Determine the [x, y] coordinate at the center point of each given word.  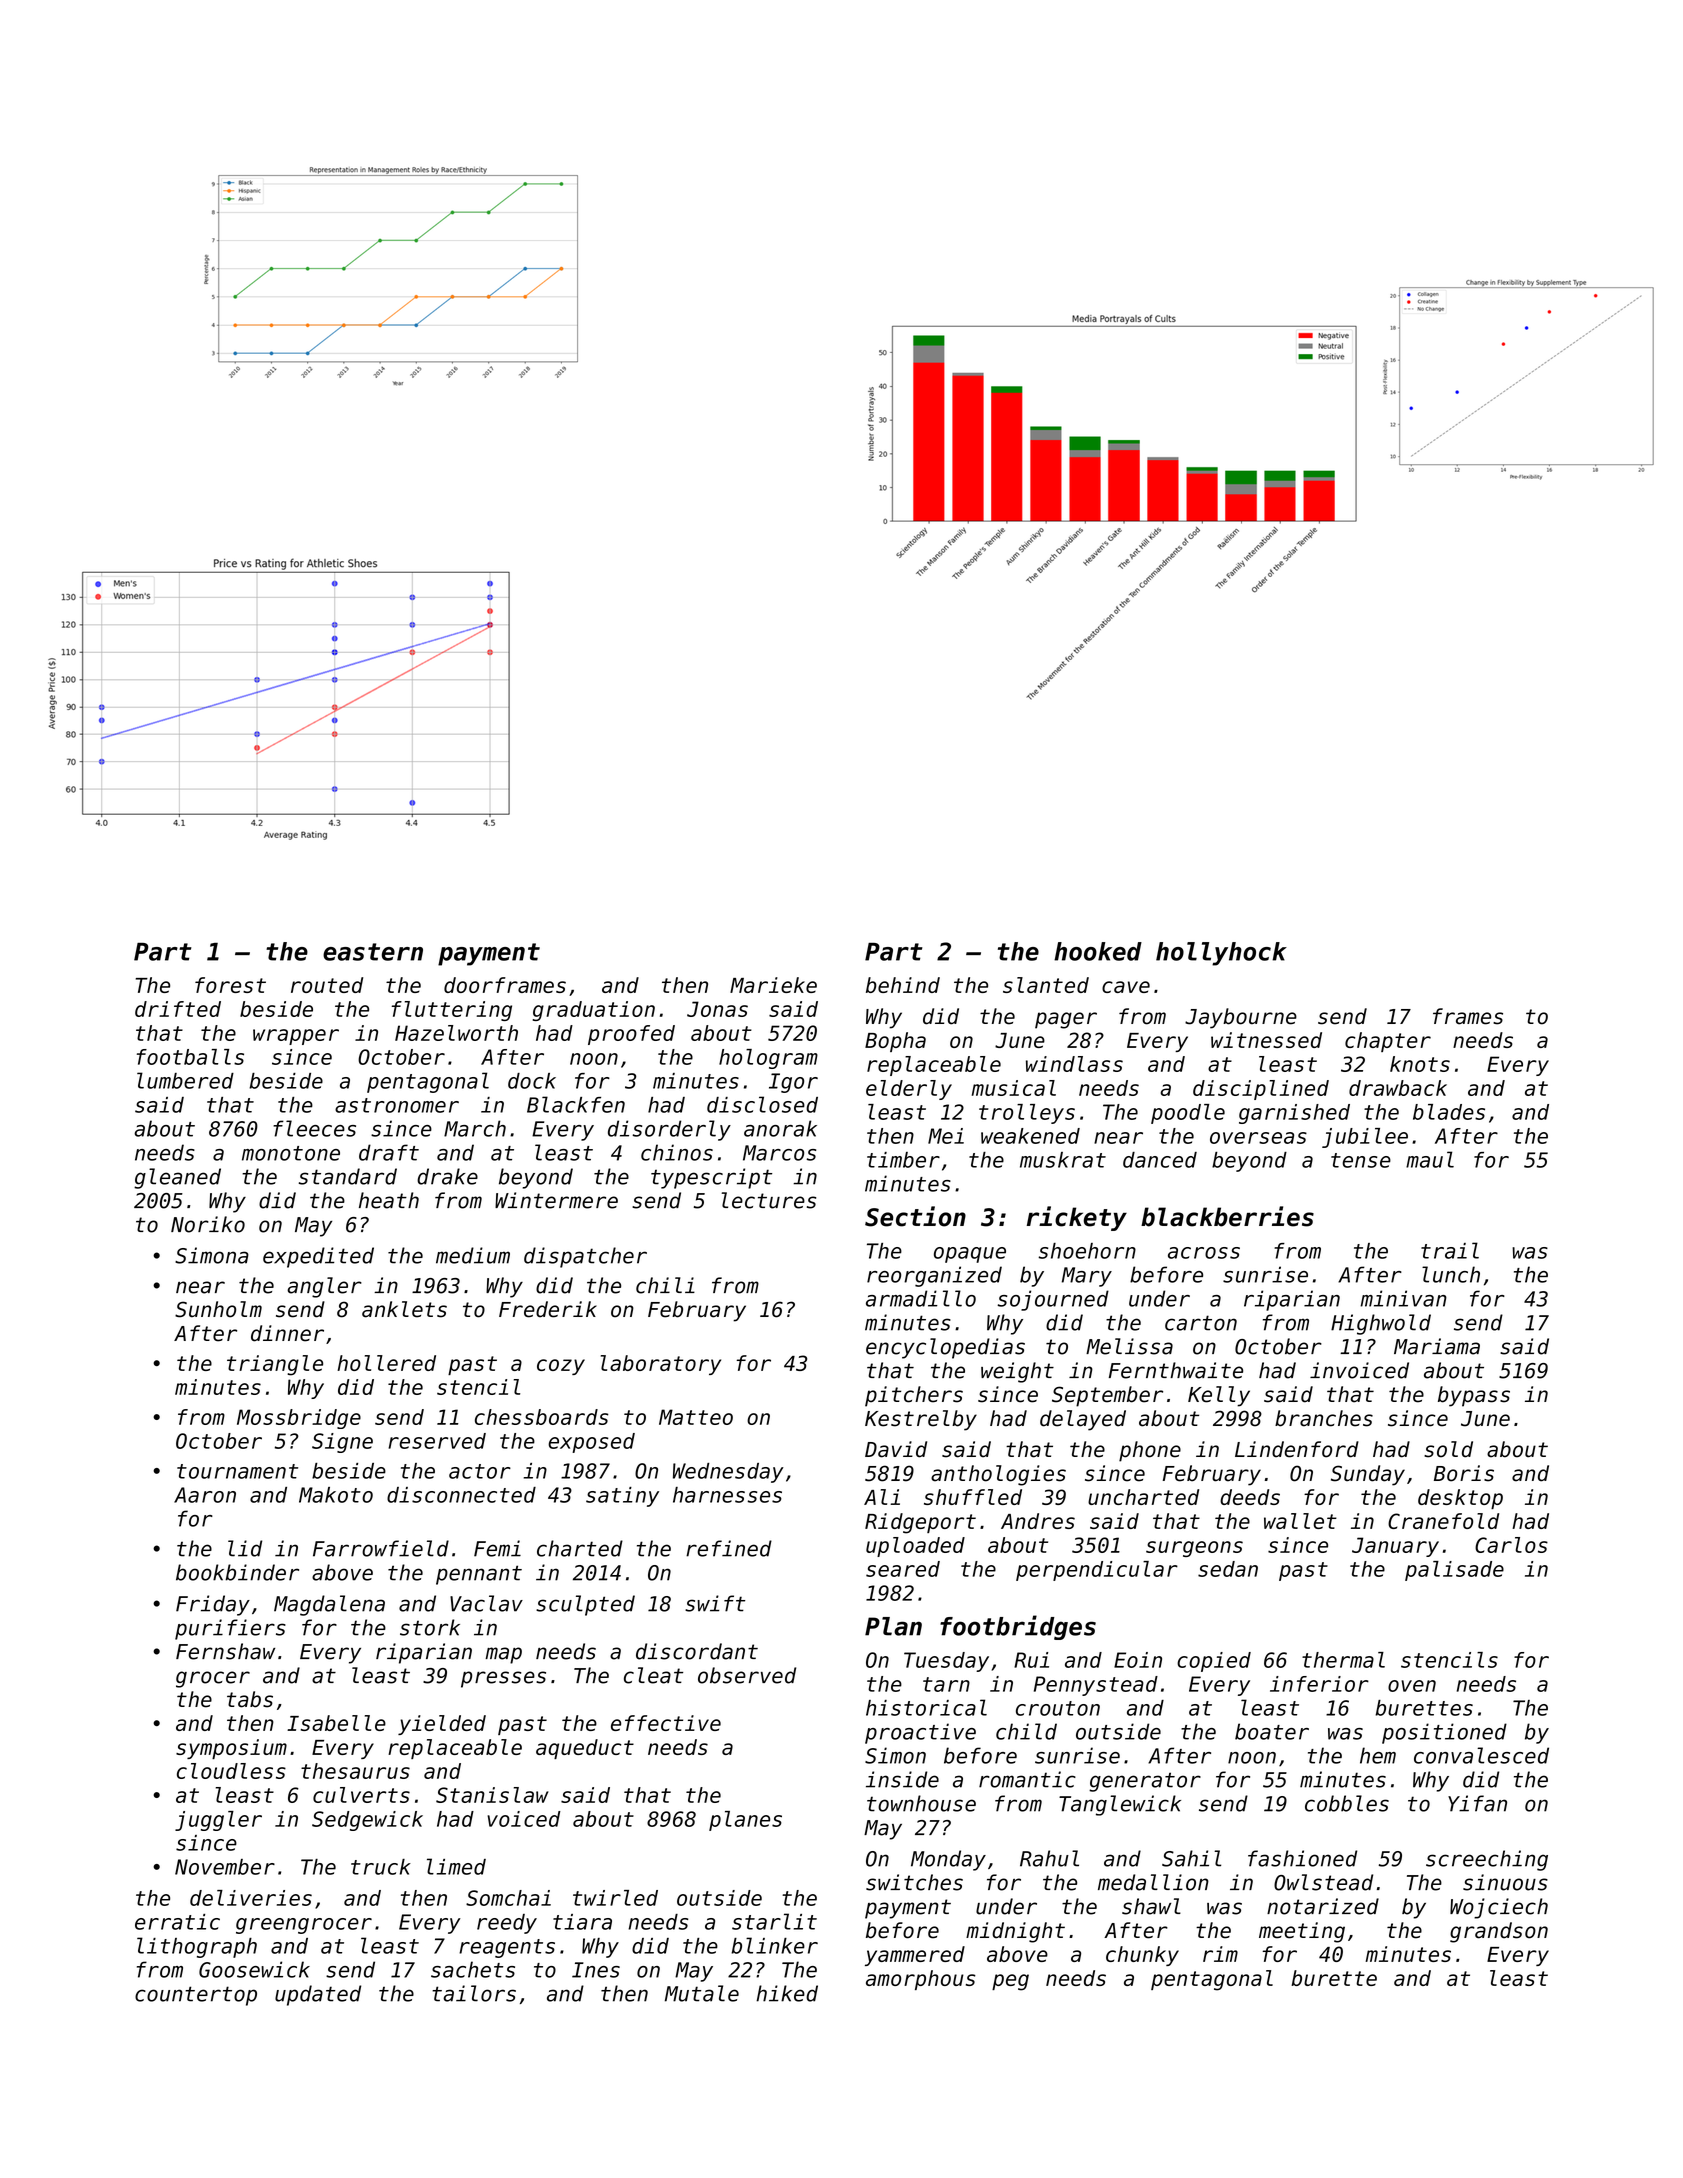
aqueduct [585, 1749]
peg [1010, 1982]
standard [347, 1176]
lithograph [197, 1947]
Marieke [773, 985]
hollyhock [1221, 954]
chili [665, 1285]
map [503, 1655]
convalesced [1481, 1755]
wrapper [296, 1037]
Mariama [1437, 1346]
